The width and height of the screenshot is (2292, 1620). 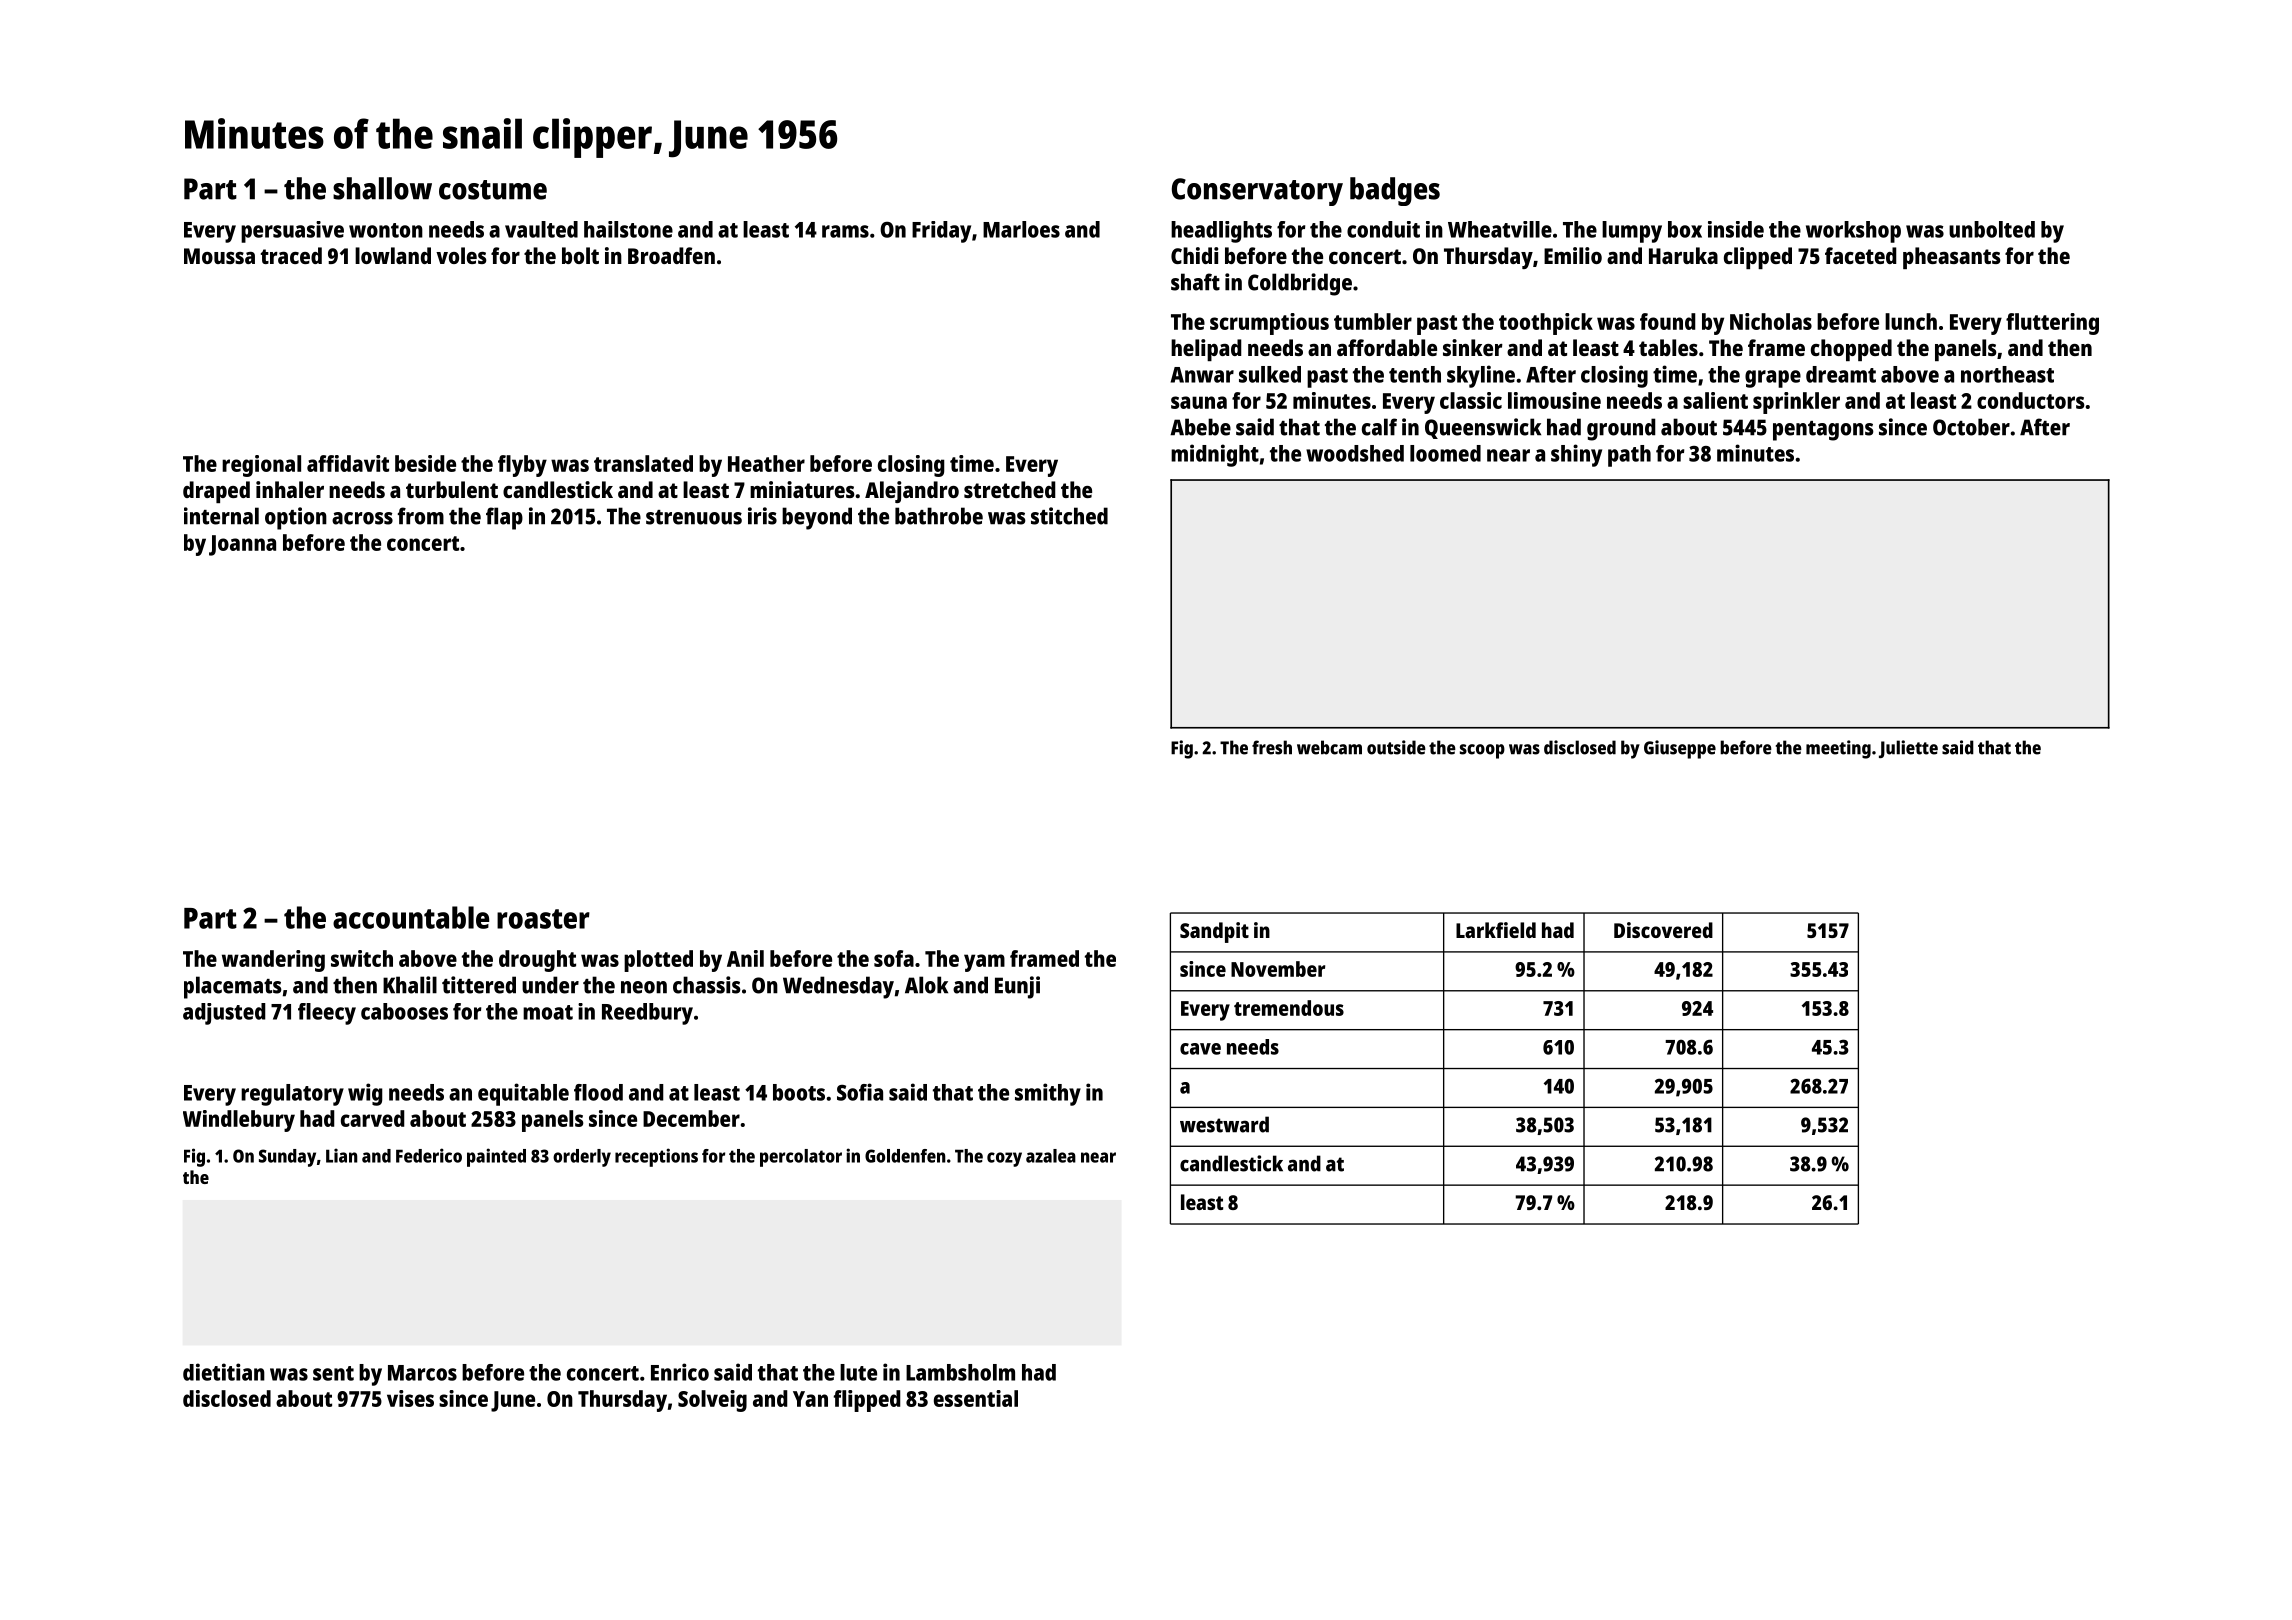 What do you see at coordinates (224, 1372) in the screenshot?
I see `dietitian` at bounding box center [224, 1372].
